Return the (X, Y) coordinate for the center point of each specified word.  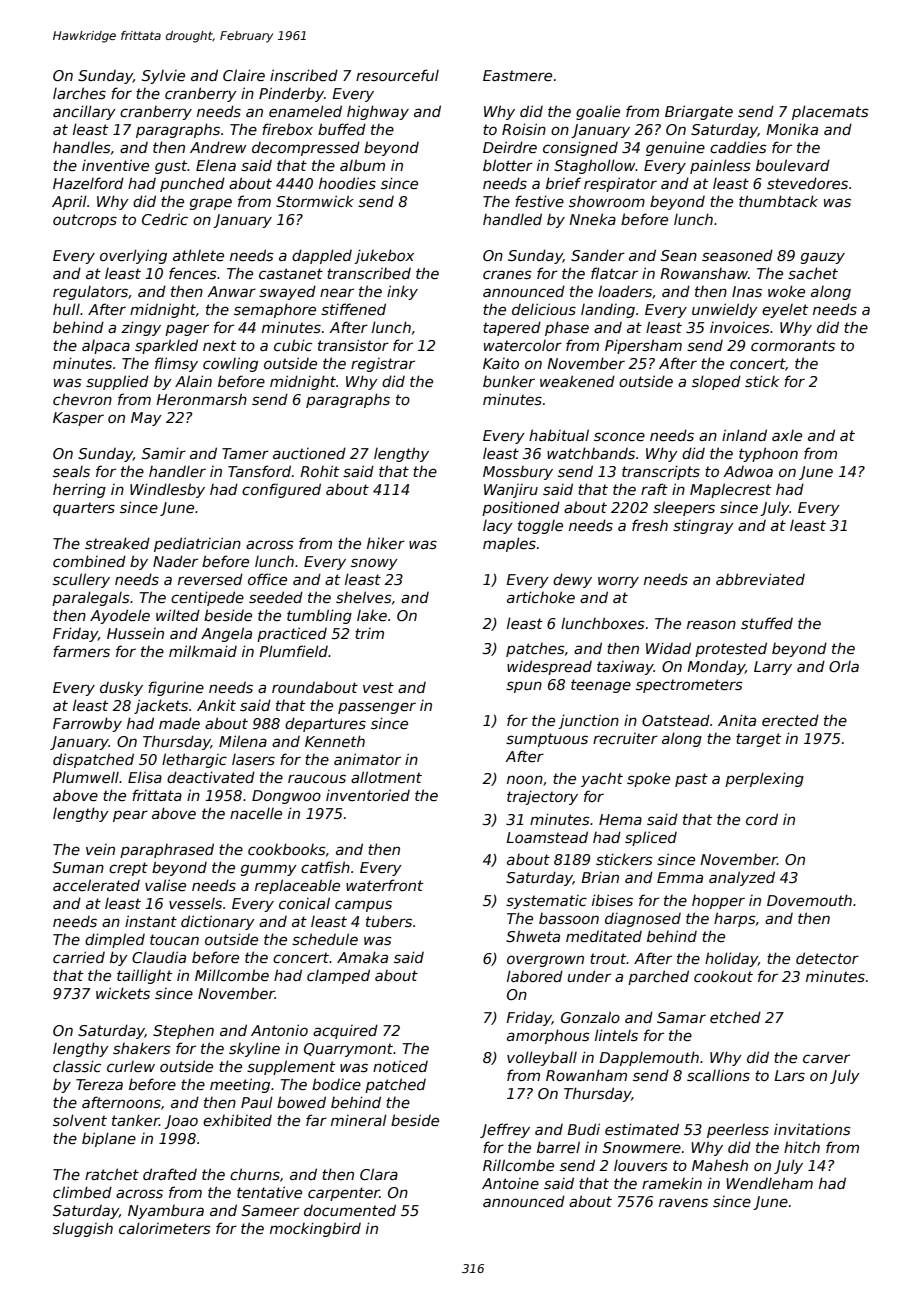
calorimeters (165, 1228)
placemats (830, 112)
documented (350, 1210)
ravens (683, 1202)
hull (66, 309)
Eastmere (517, 75)
